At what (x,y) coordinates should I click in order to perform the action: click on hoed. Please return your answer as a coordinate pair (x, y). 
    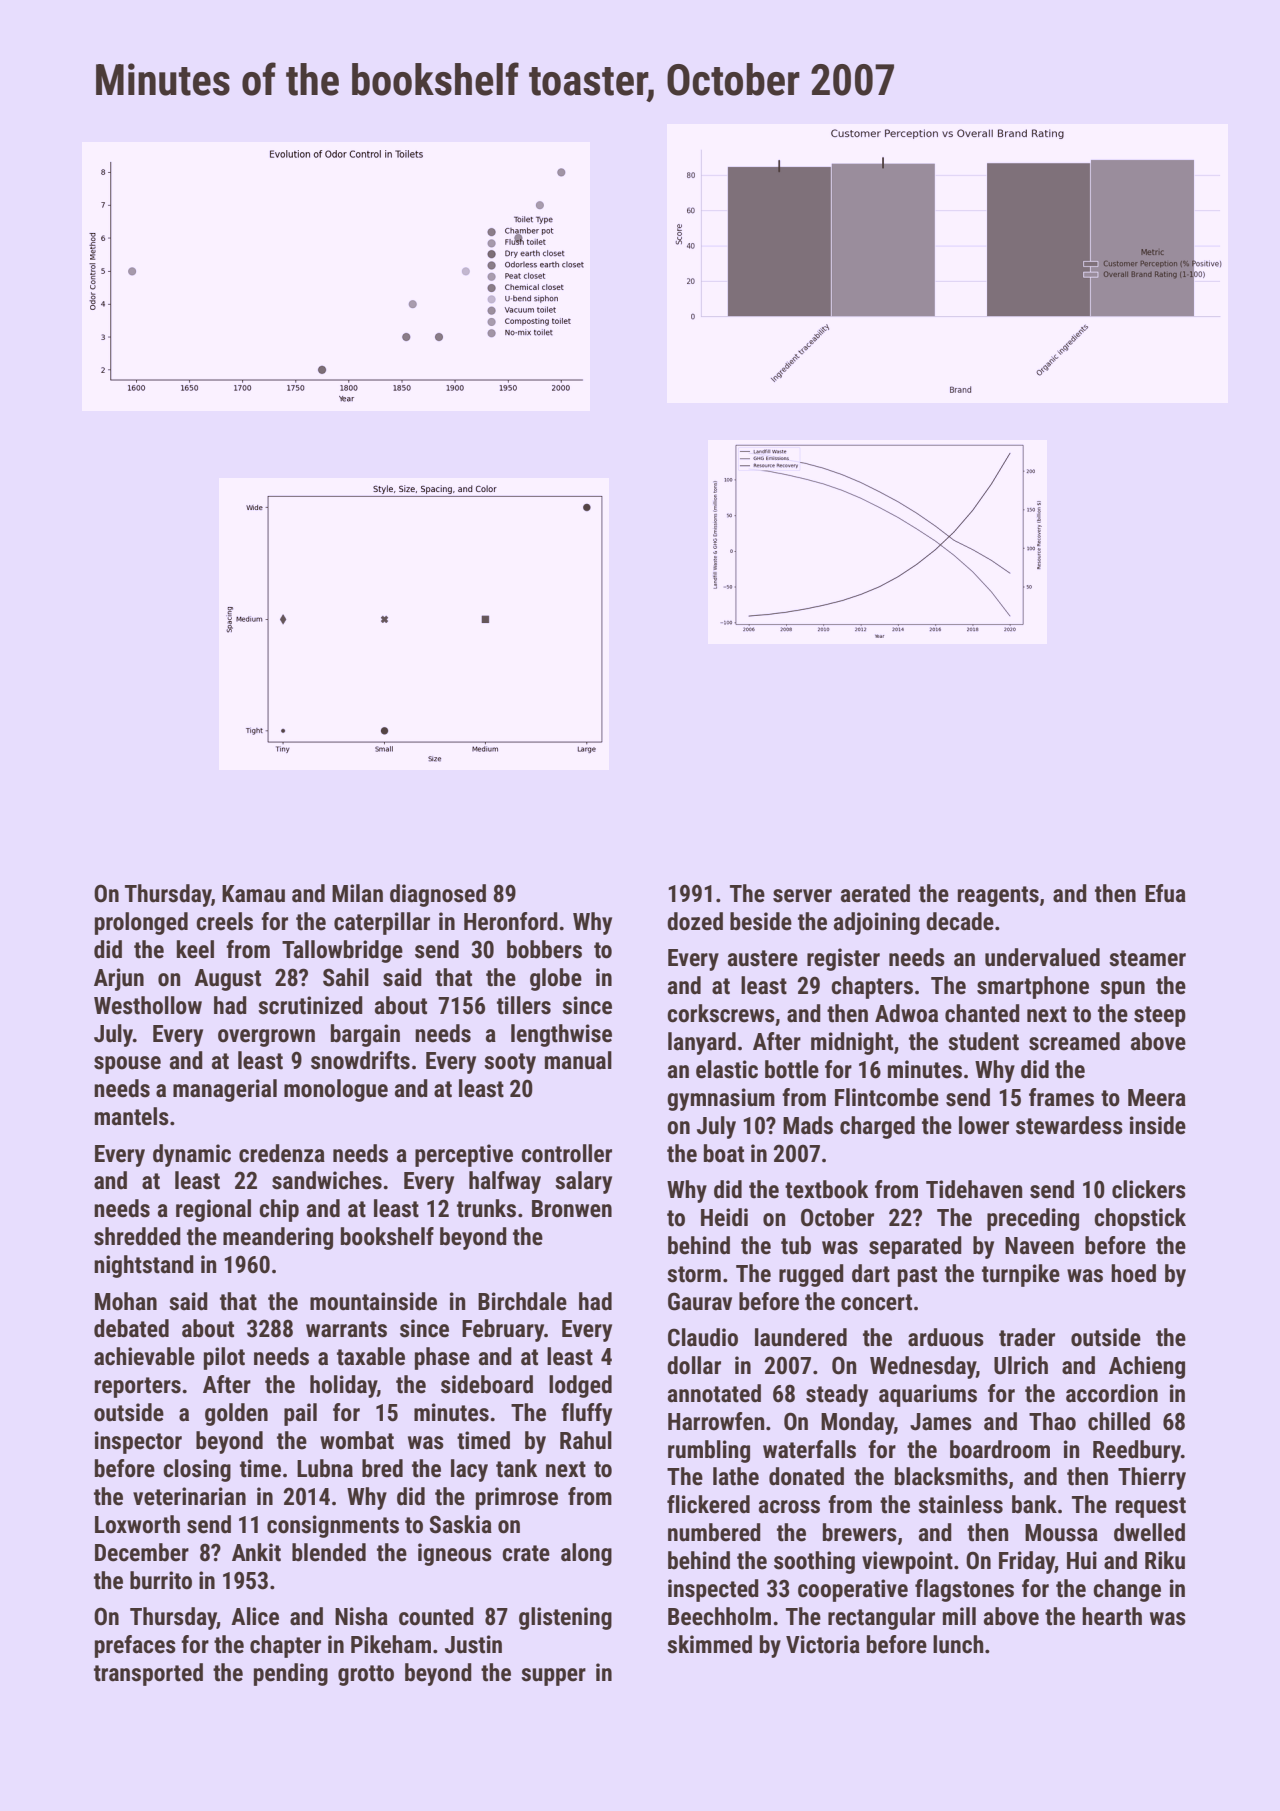
    Looking at the image, I should click on (1133, 1273).
